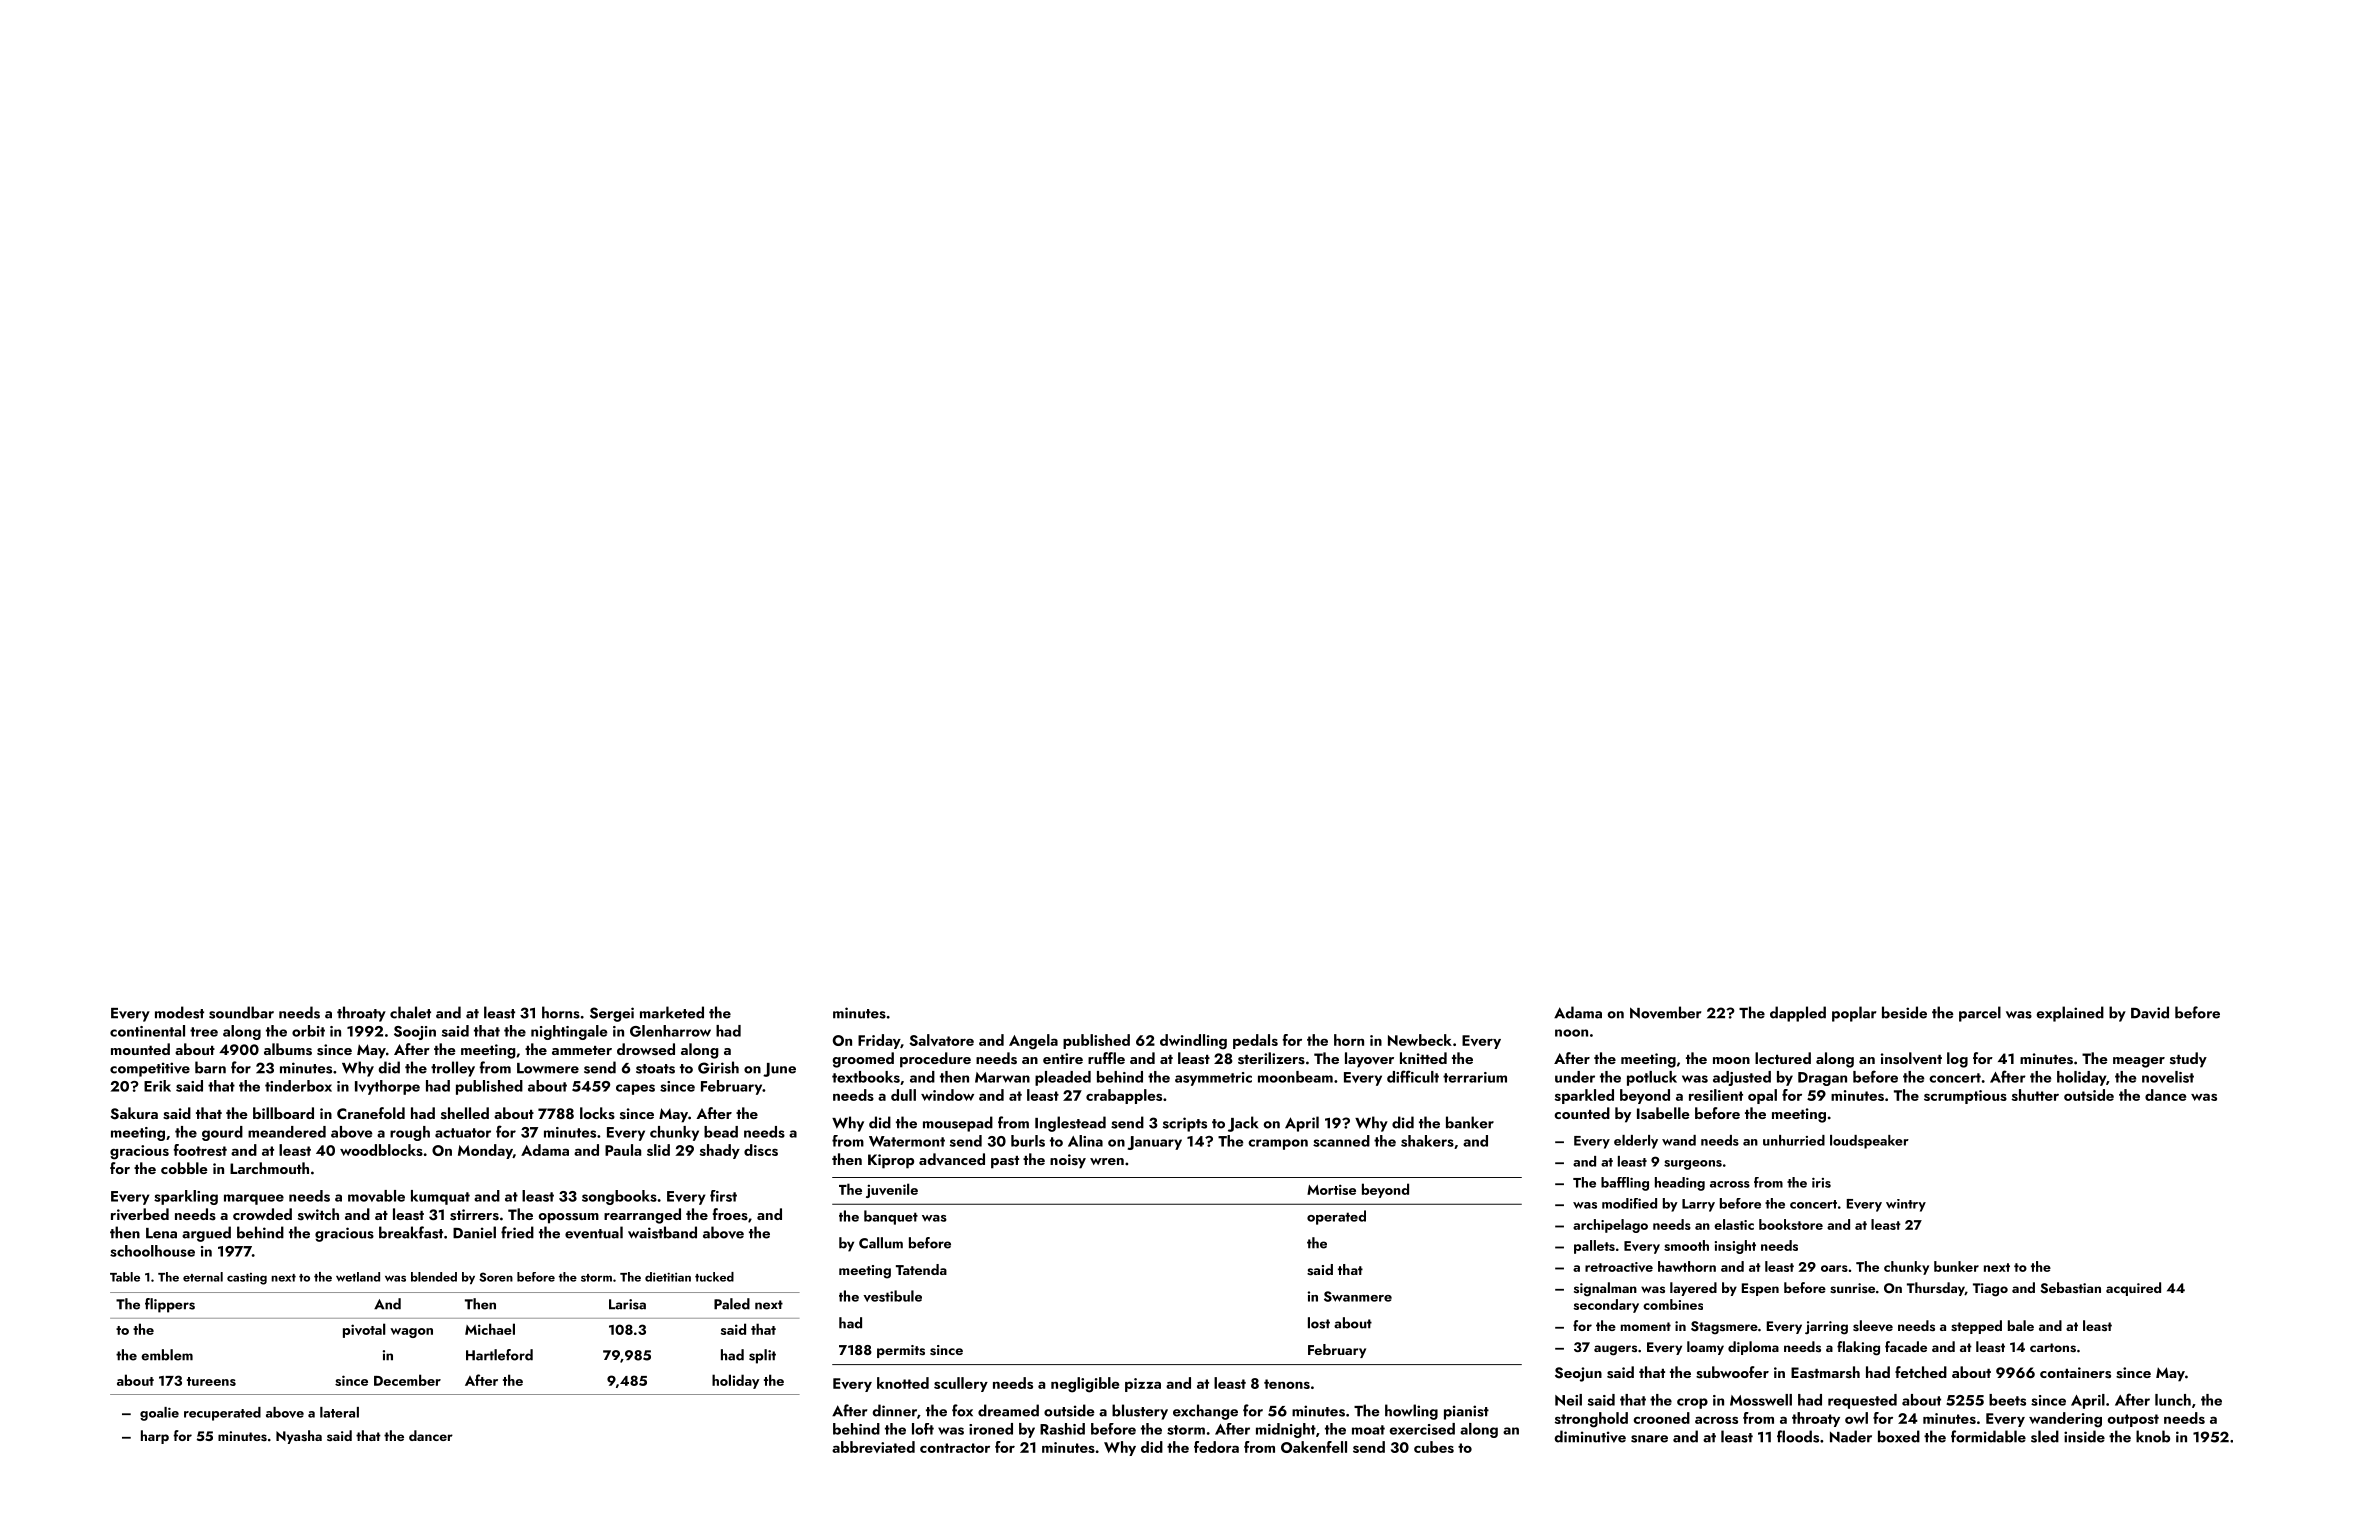 This image has width=2354, height=1523. What do you see at coordinates (299, 1437) in the image?
I see `Nyasha` at bounding box center [299, 1437].
